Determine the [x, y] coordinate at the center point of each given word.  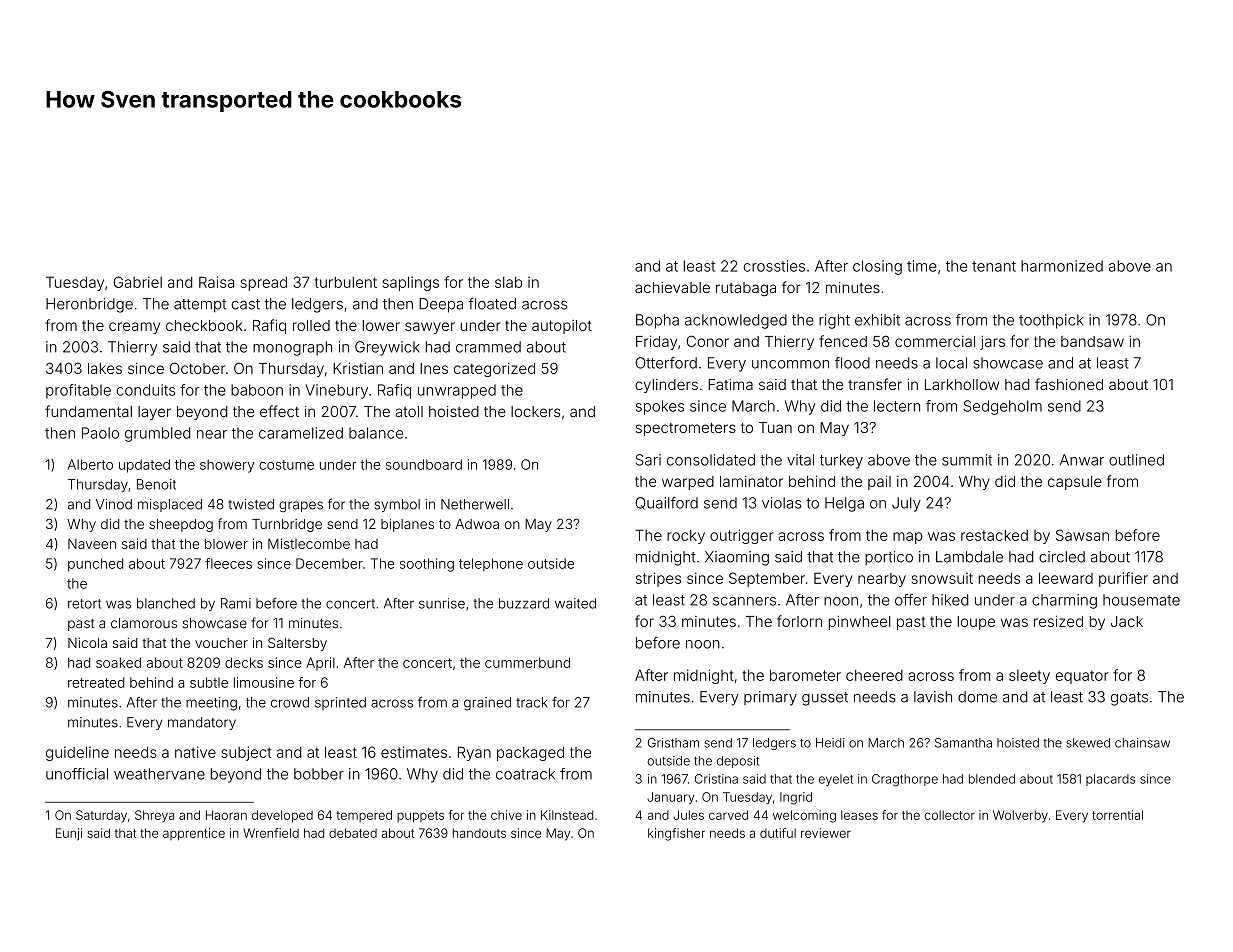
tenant [994, 266]
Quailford [666, 503]
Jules [689, 815]
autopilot [562, 327]
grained [487, 704]
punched [95, 565]
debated [353, 833]
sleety [1029, 677]
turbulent [345, 282]
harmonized [1062, 266]
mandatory [202, 723]
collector [949, 815]
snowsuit [942, 578]
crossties [774, 266]
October [197, 368]
